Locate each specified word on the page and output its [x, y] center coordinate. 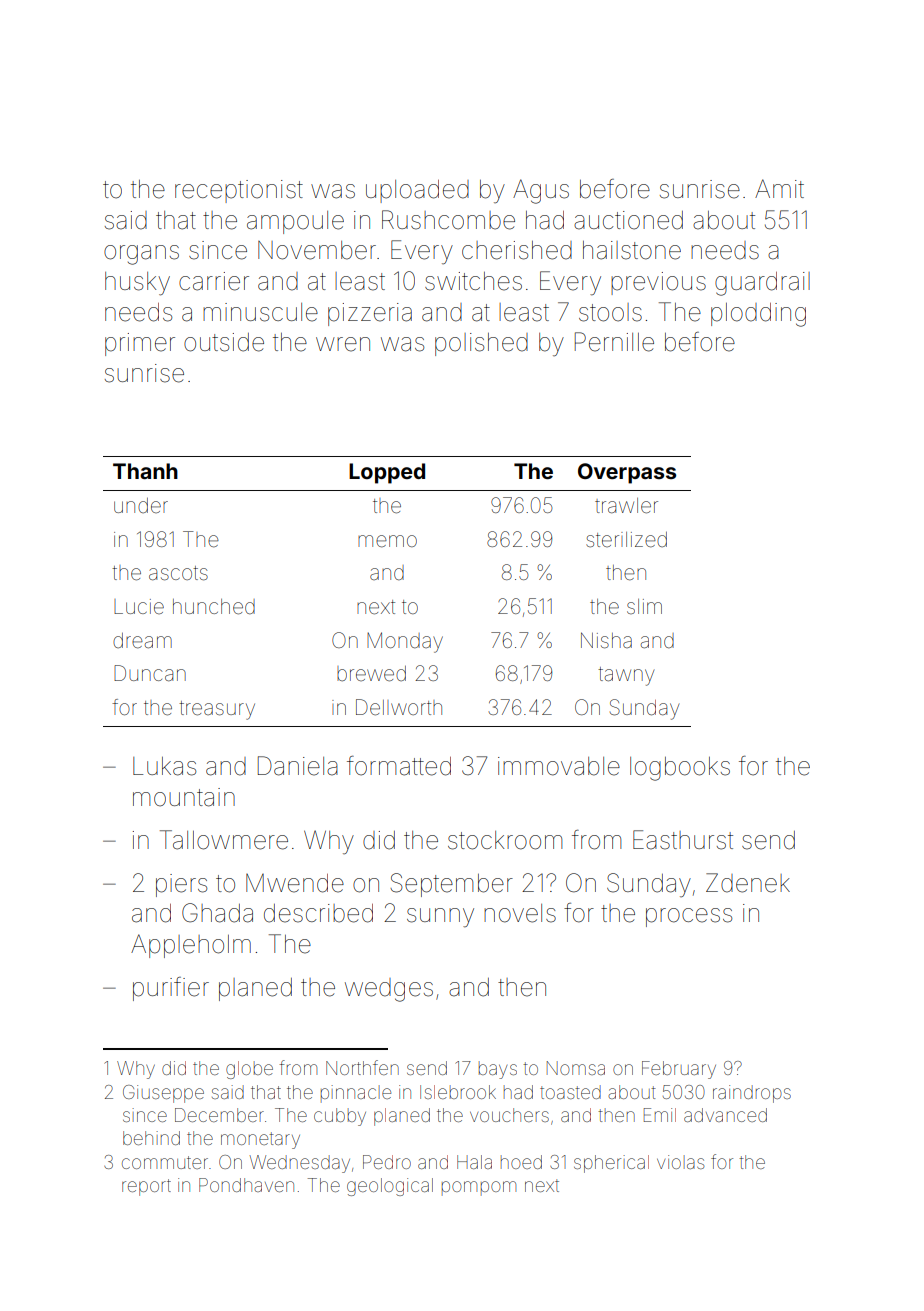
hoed [521, 1162]
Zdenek [748, 883]
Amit [779, 188]
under [141, 505]
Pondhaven [246, 1185]
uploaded [417, 191]
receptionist [239, 191]
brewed [371, 674]
